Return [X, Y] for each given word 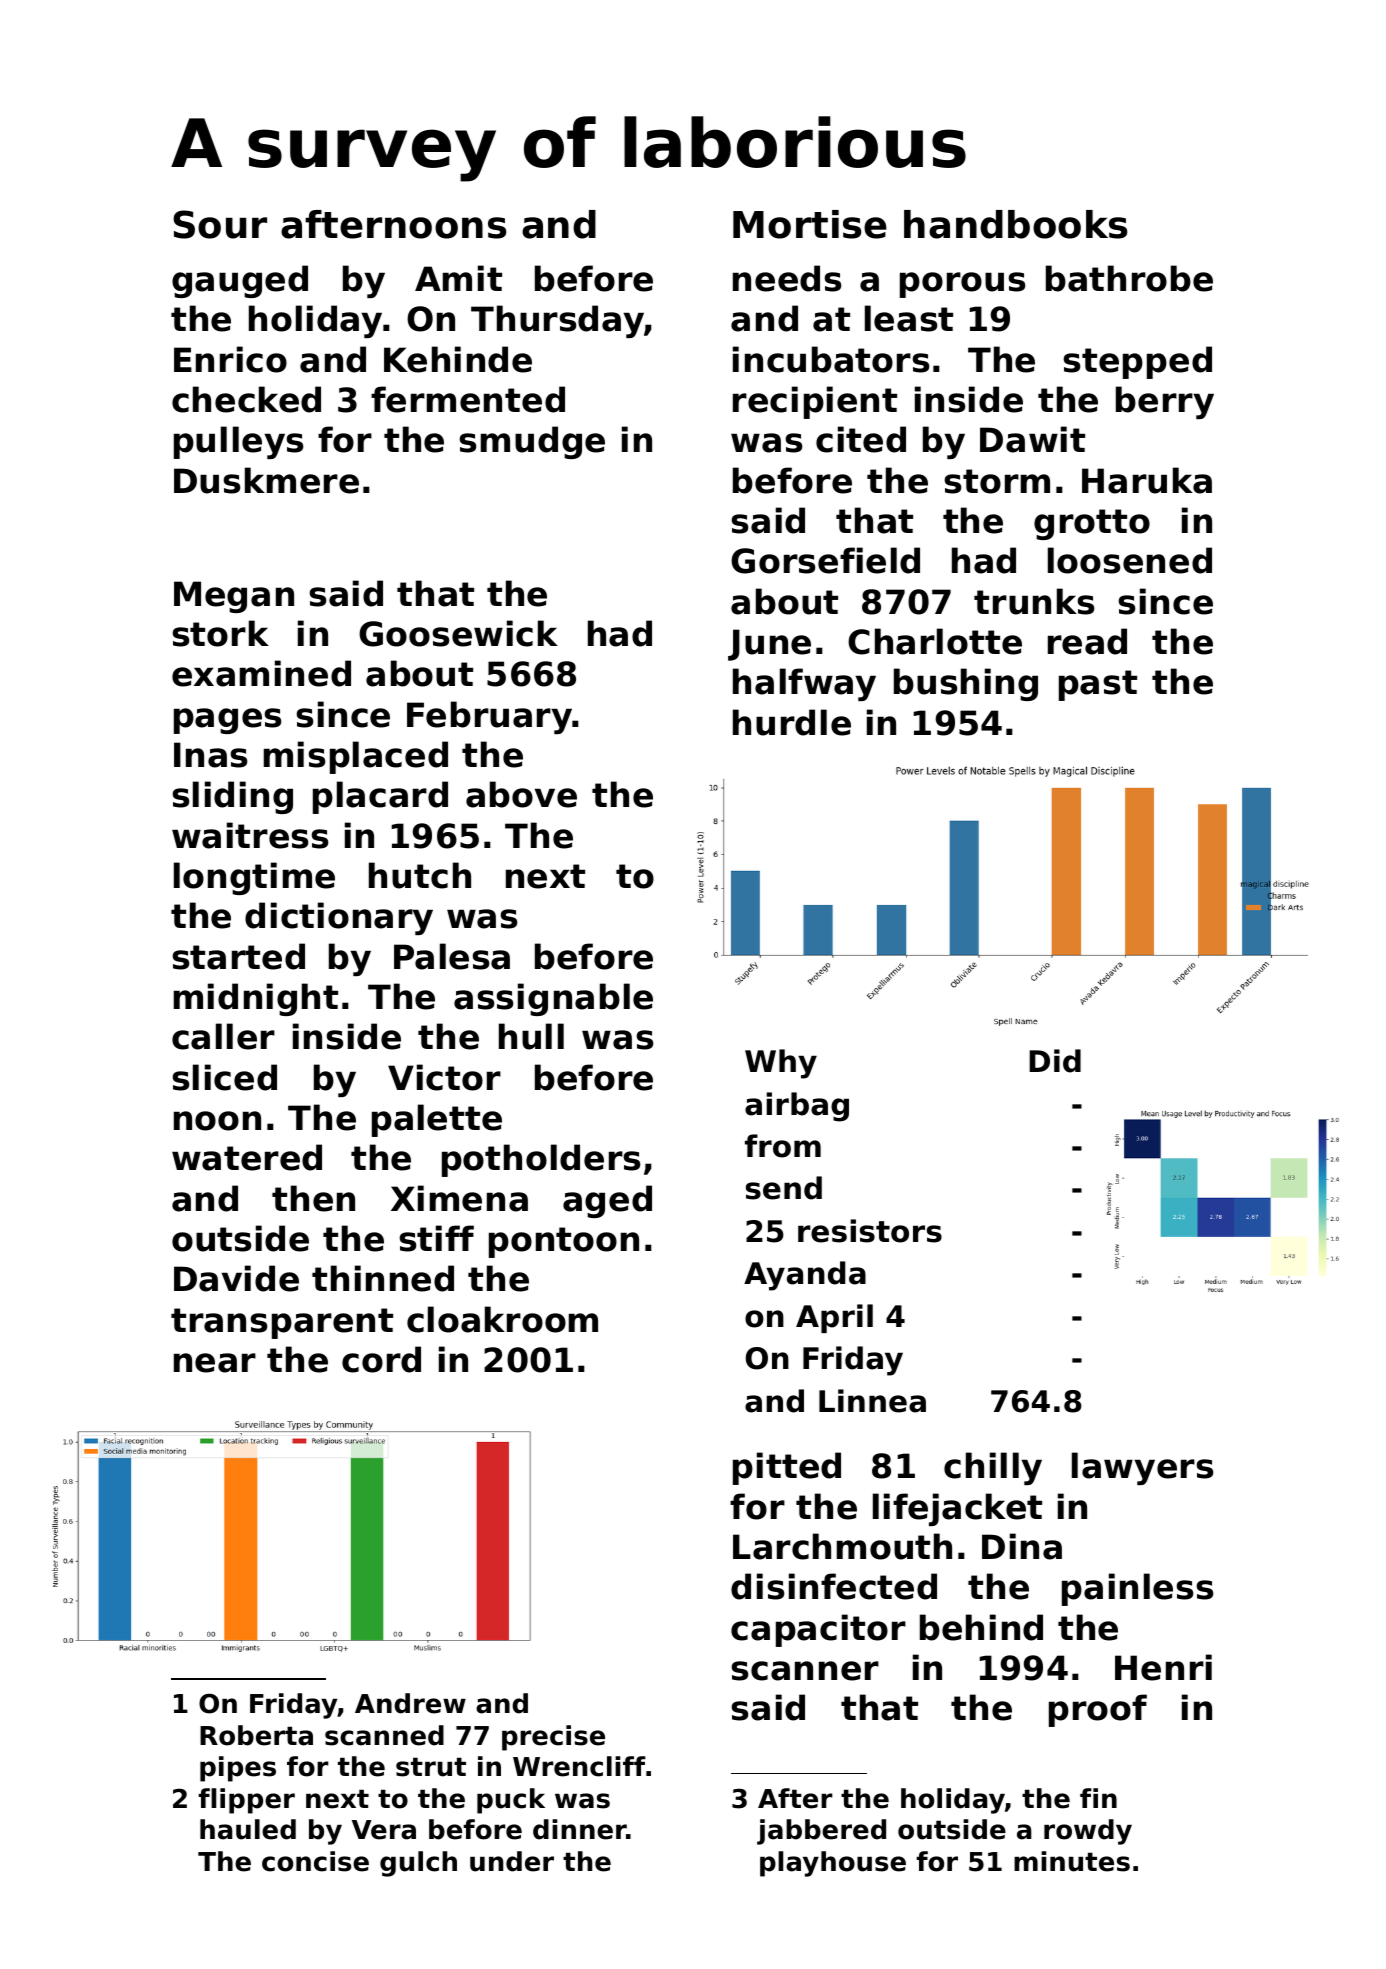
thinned [383, 1278]
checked [246, 399]
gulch [418, 1864]
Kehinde [458, 359]
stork [221, 633]
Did [1055, 1061]
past [1098, 685]
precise [553, 1738]
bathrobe [1129, 278]
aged [607, 1201]
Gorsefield [825, 560]
